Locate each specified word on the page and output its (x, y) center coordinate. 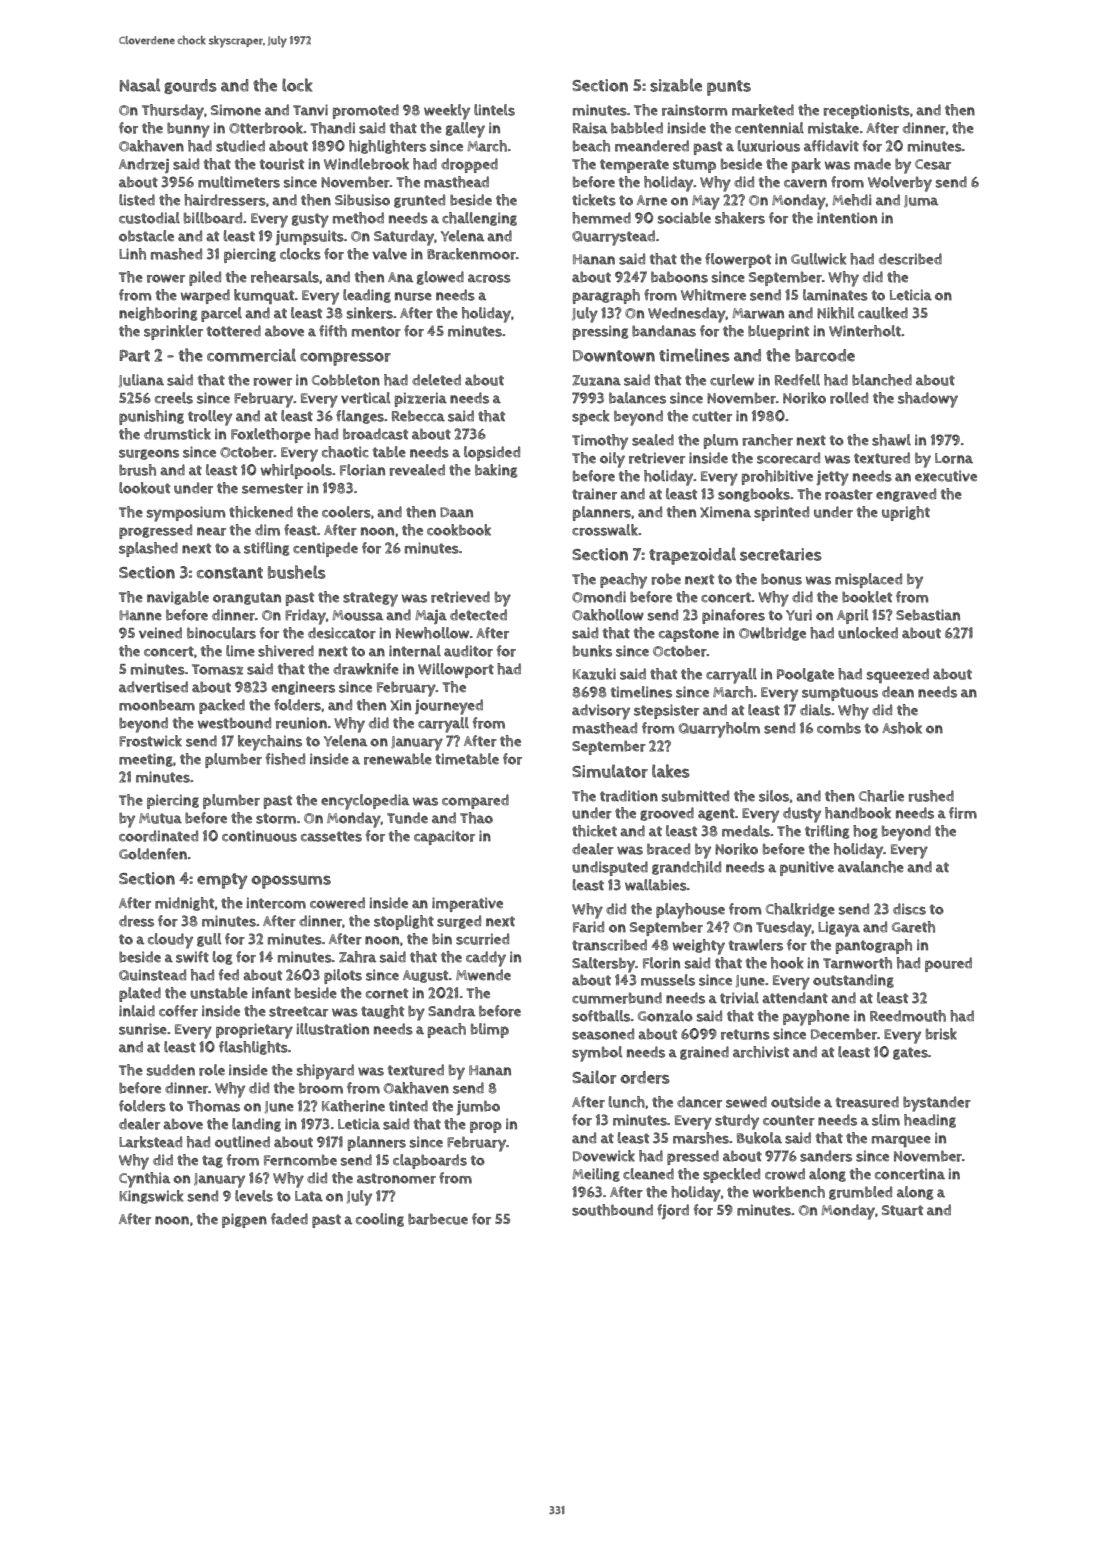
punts (729, 88)
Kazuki (594, 674)
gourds (190, 86)
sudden (171, 1070)
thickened (261, 512)
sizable (676, 85)
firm (963, 813)
